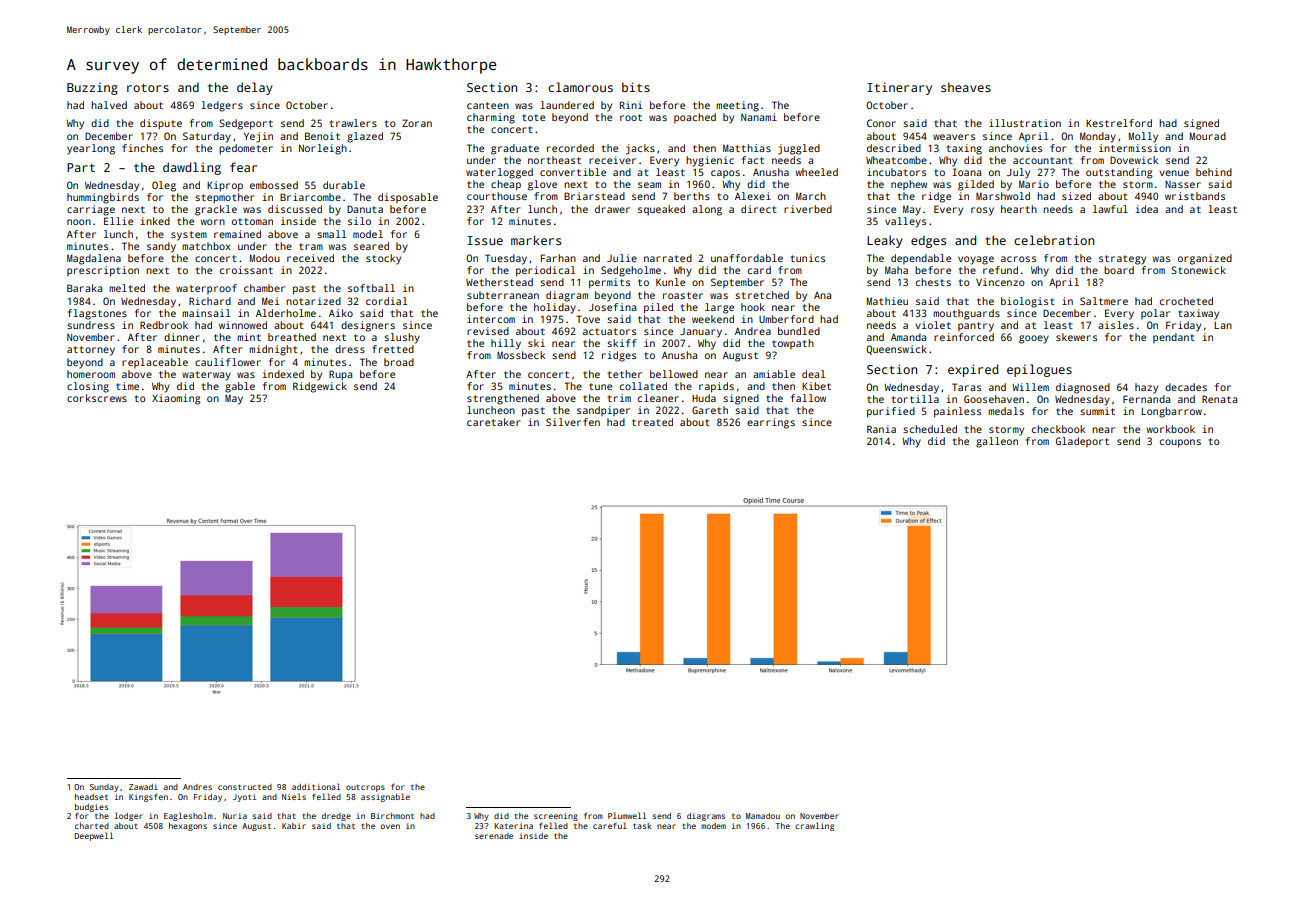  I want to click on Lan, so click(1223, 325).
